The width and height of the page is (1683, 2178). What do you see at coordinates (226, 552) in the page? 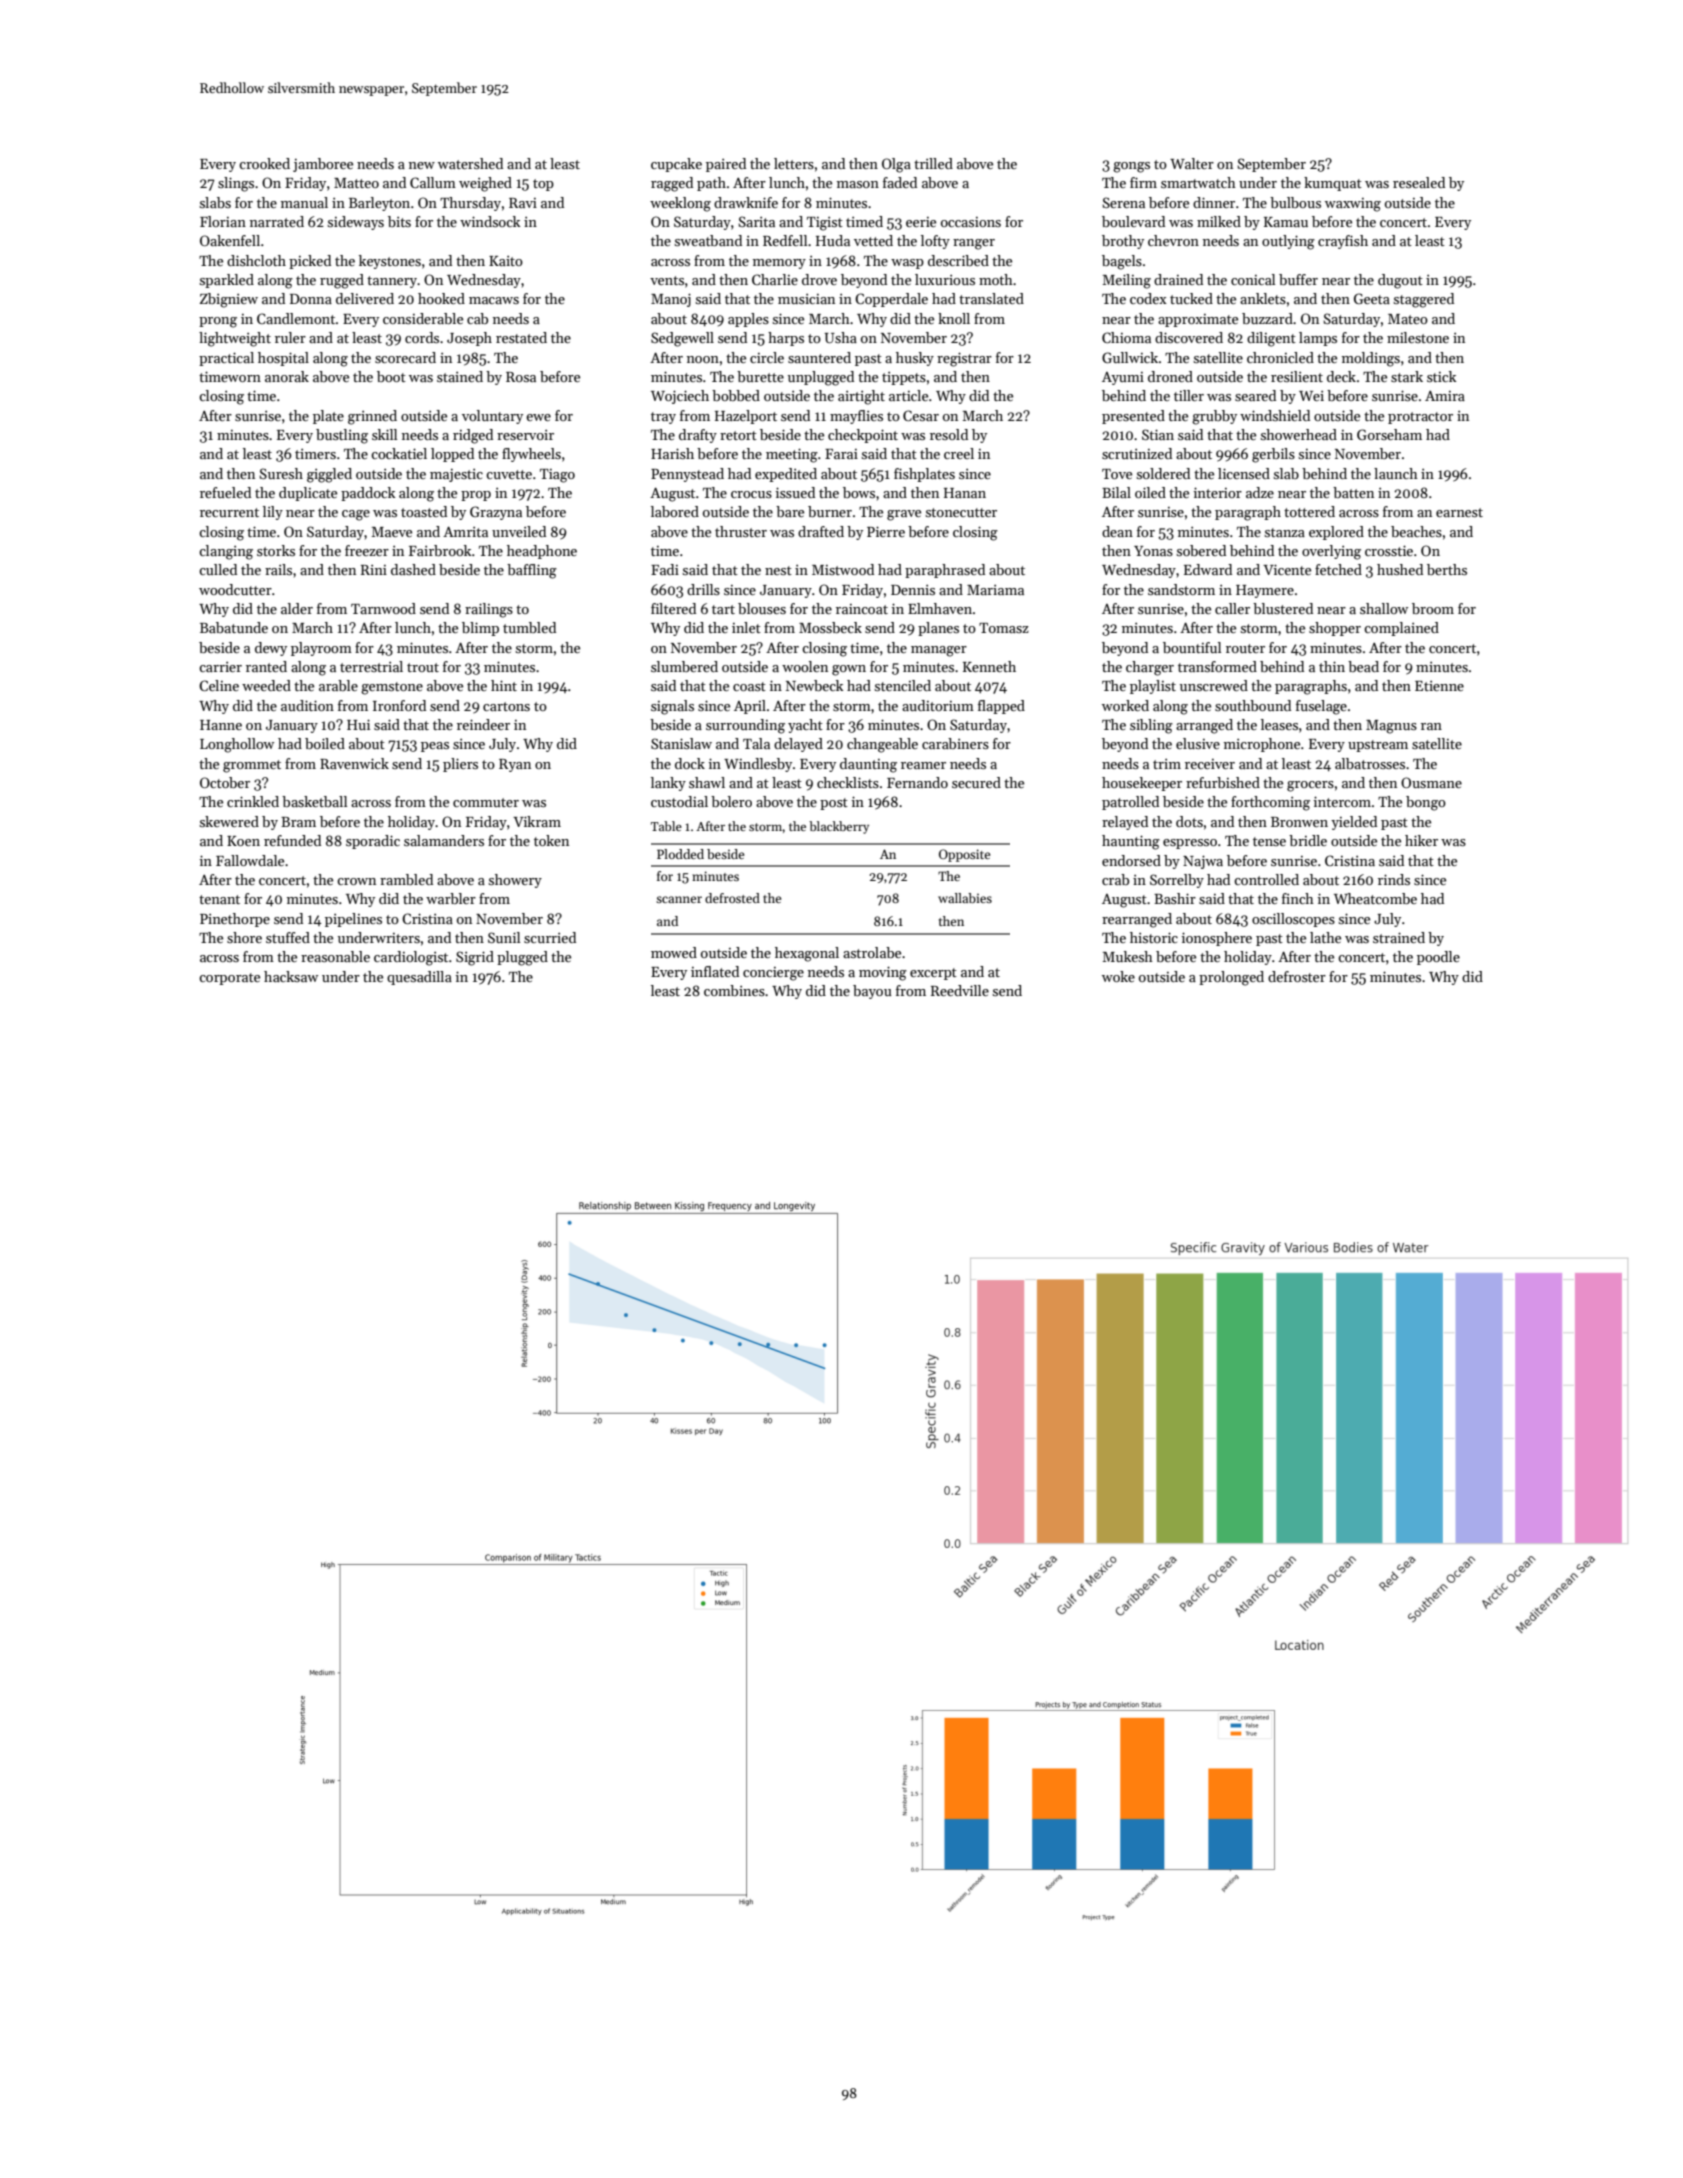
I see `clanging` at bounding box center [226, 552].
